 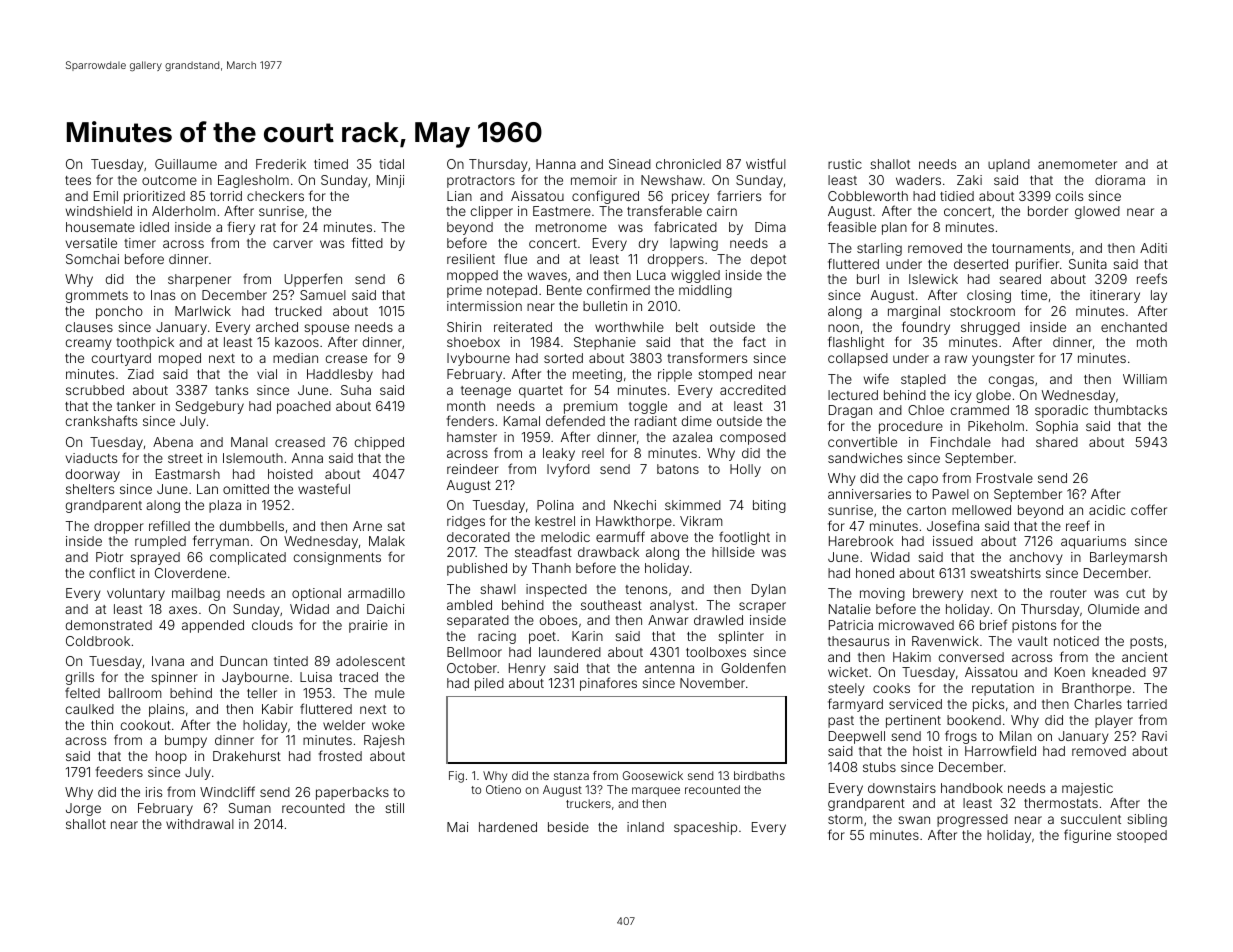 I want to click on withdrawal, so click(x=200, y=824).
